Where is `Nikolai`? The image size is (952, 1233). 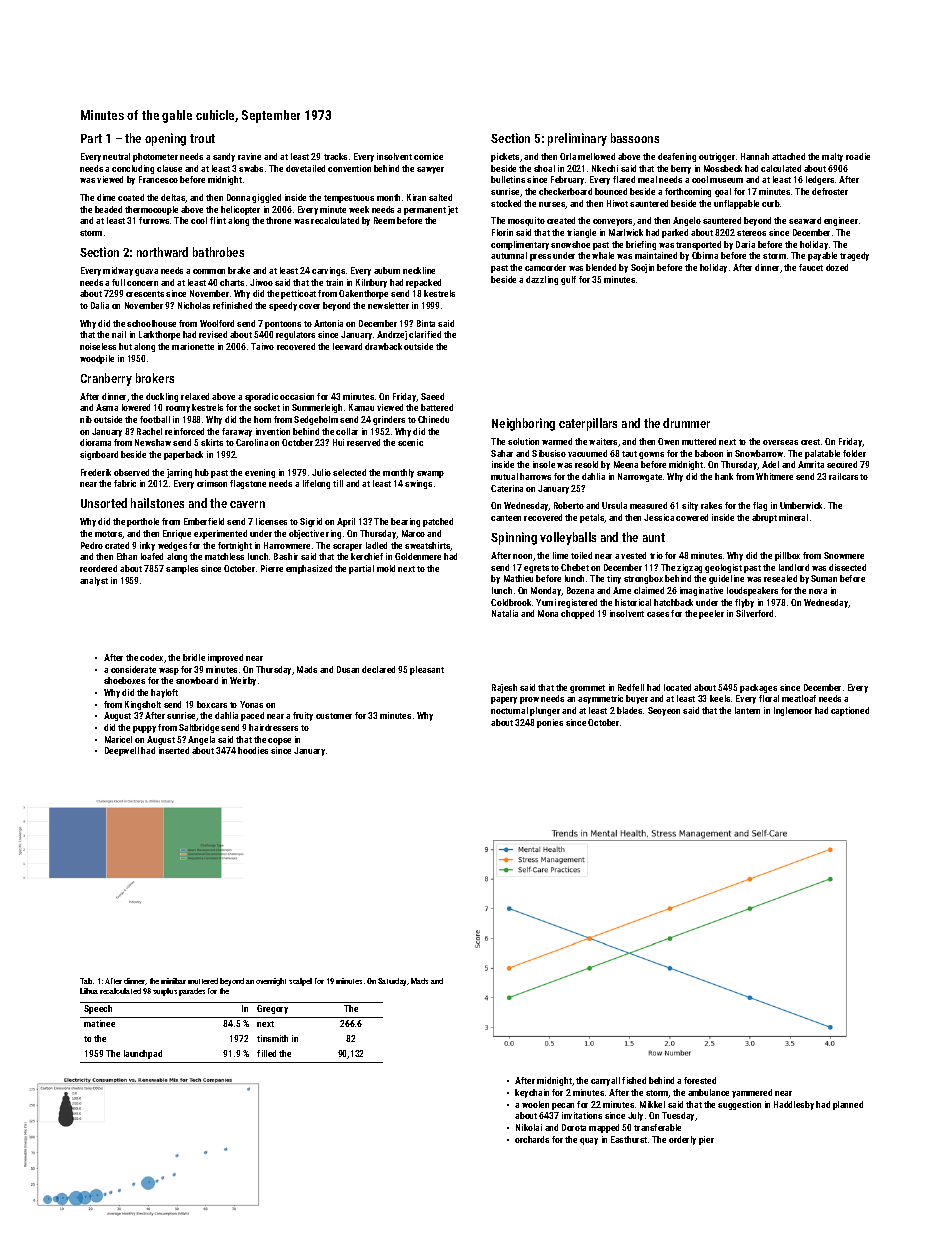
Nikolai is located at coordinates (529, 1127).
